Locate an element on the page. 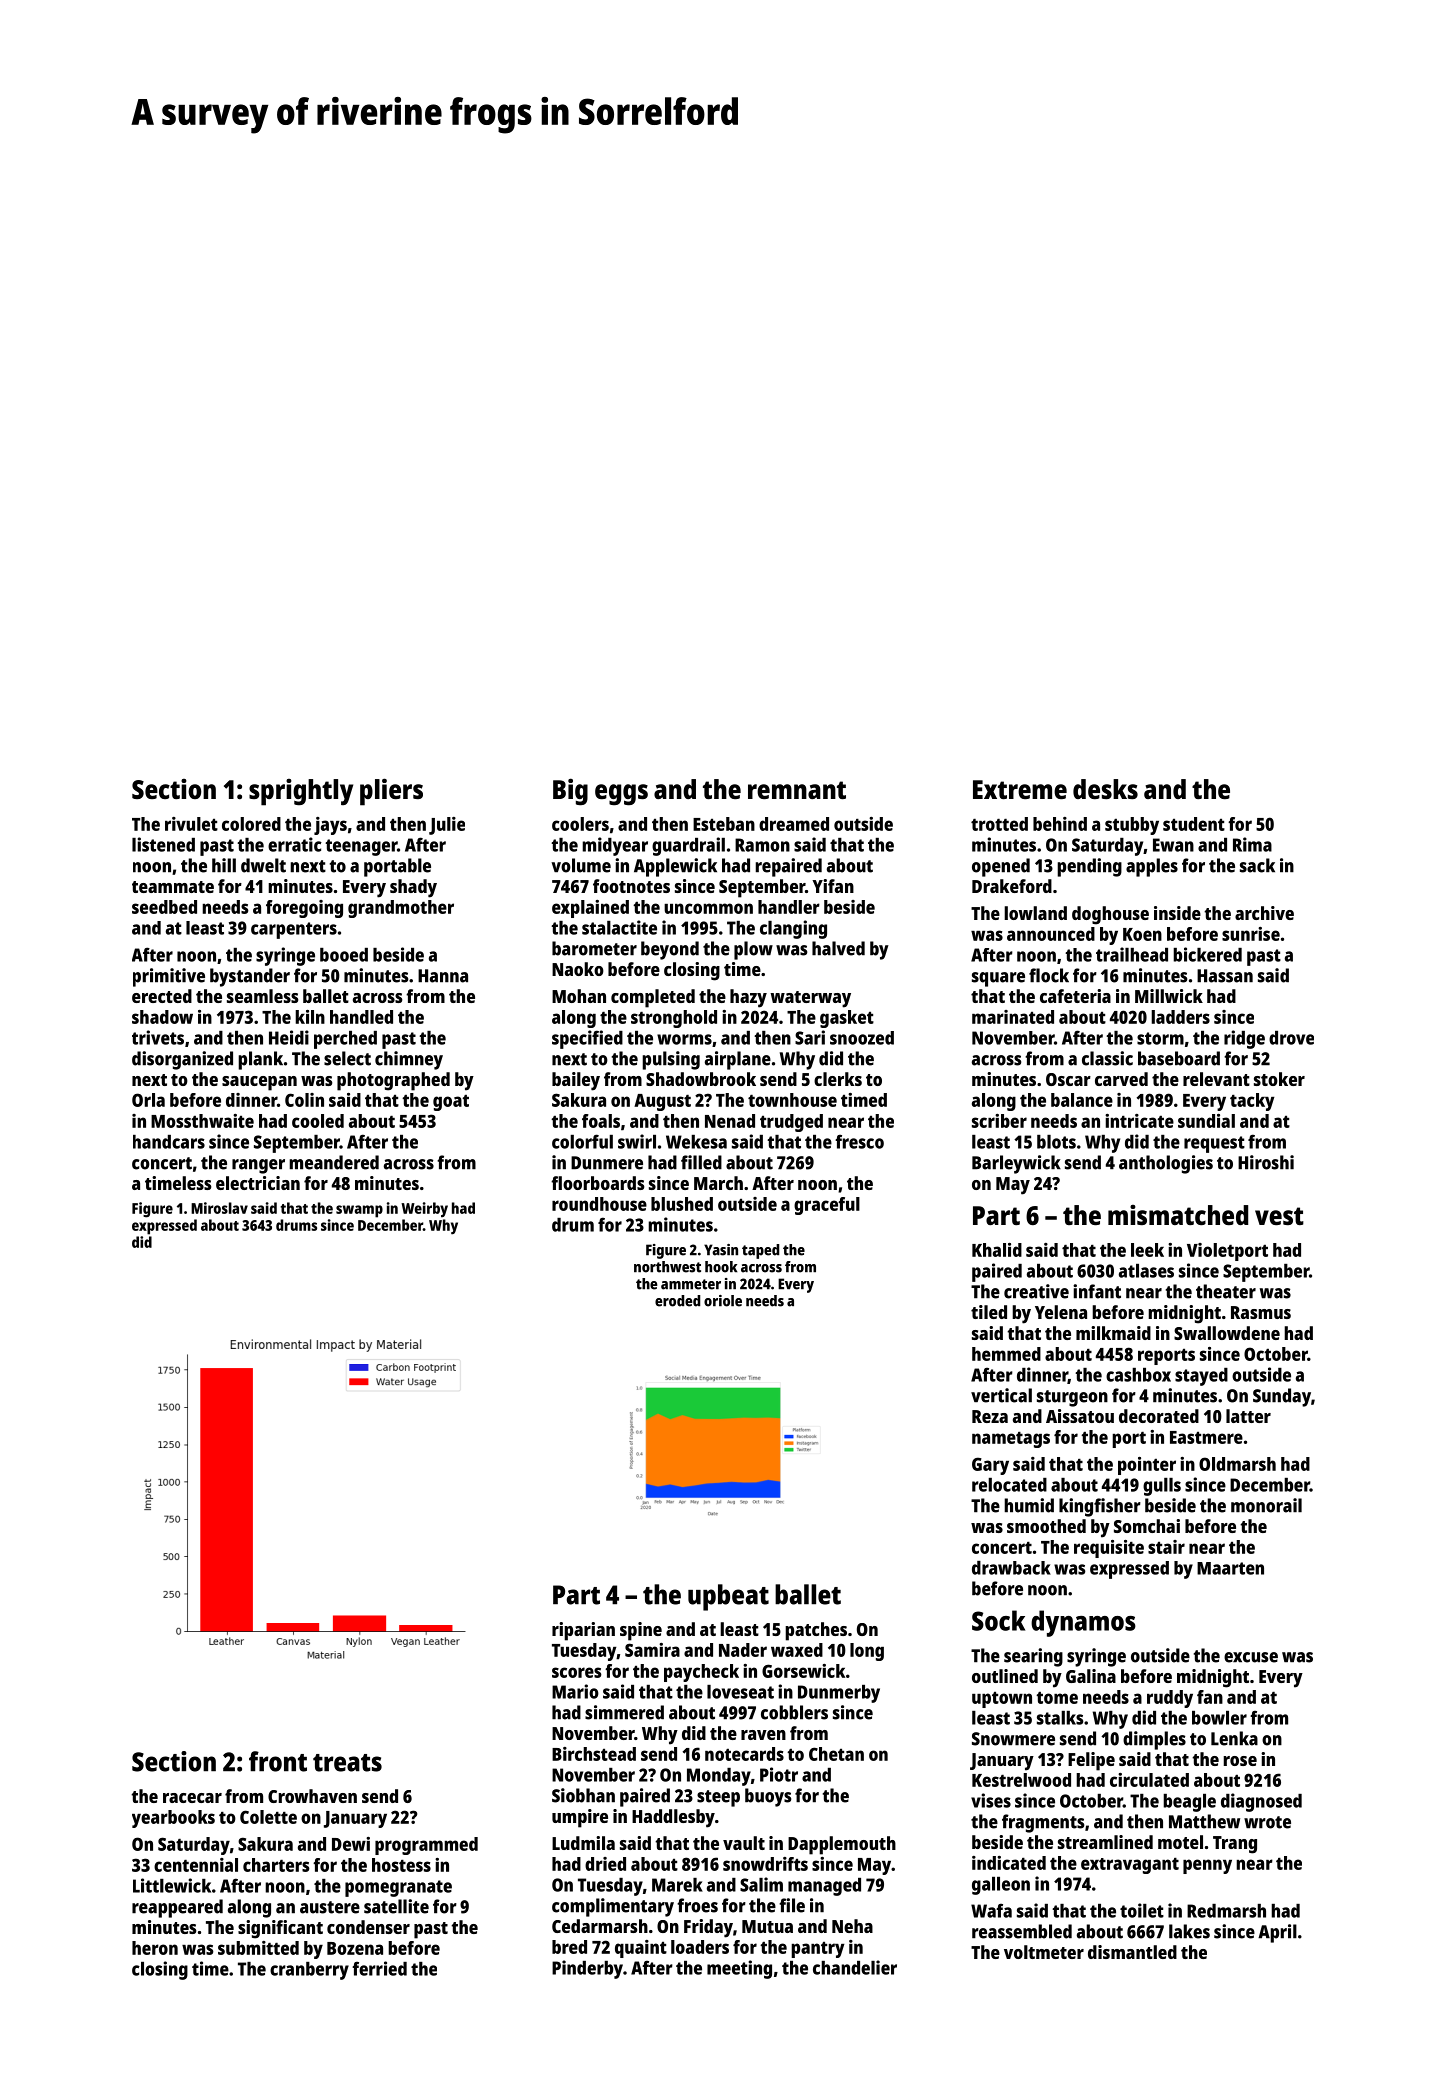  Hiroshi is located at coordinates (1266, 1162).
